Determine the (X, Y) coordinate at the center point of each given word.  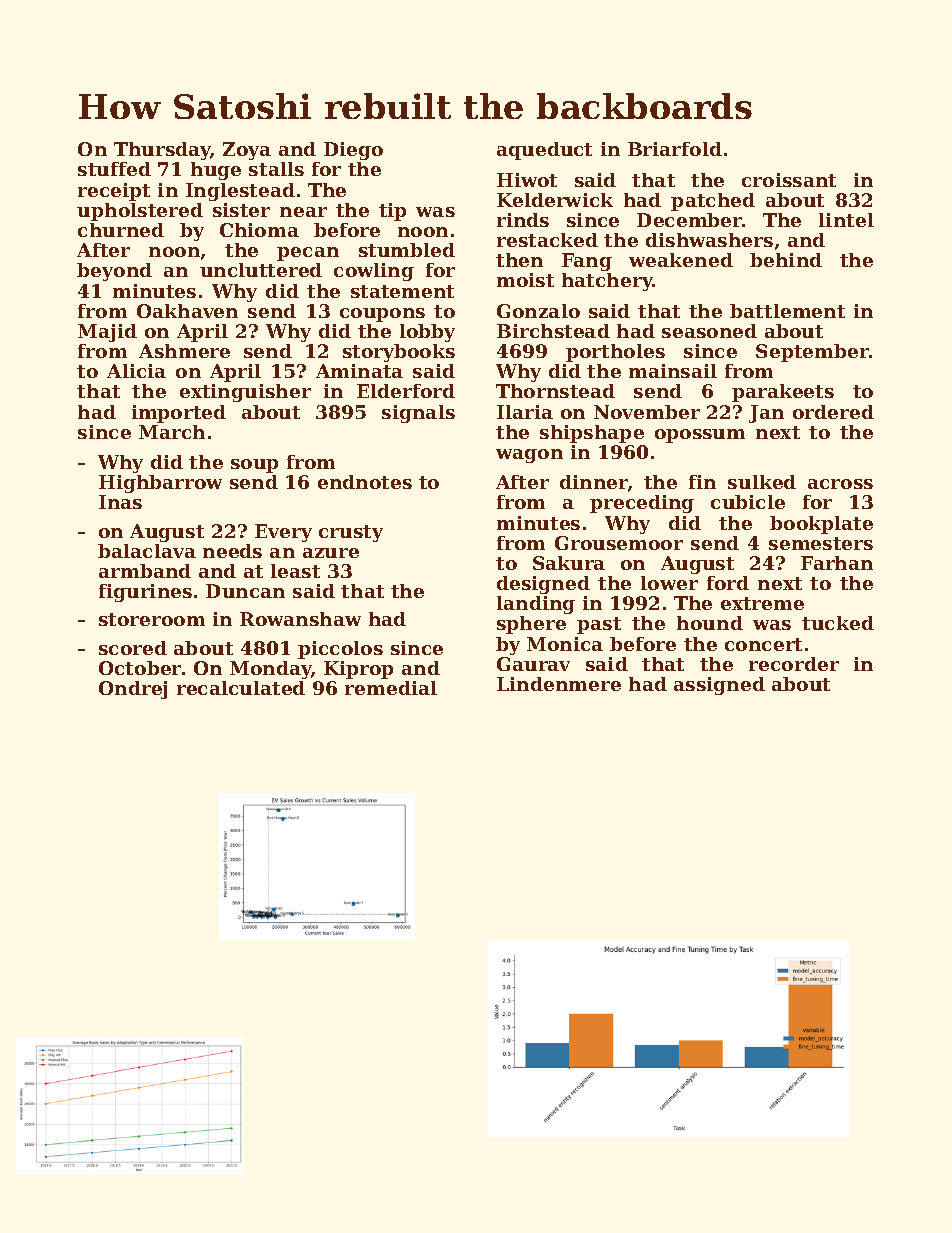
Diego (353, 151)
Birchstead (553, 331)
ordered (833, 412)
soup (254, 466)
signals (418, 414)
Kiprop (358, 670)
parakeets (783, 393)
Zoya (247, 151)
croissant (789, 180)
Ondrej (133, 690)
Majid (107, 333)
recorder (794, 664)
